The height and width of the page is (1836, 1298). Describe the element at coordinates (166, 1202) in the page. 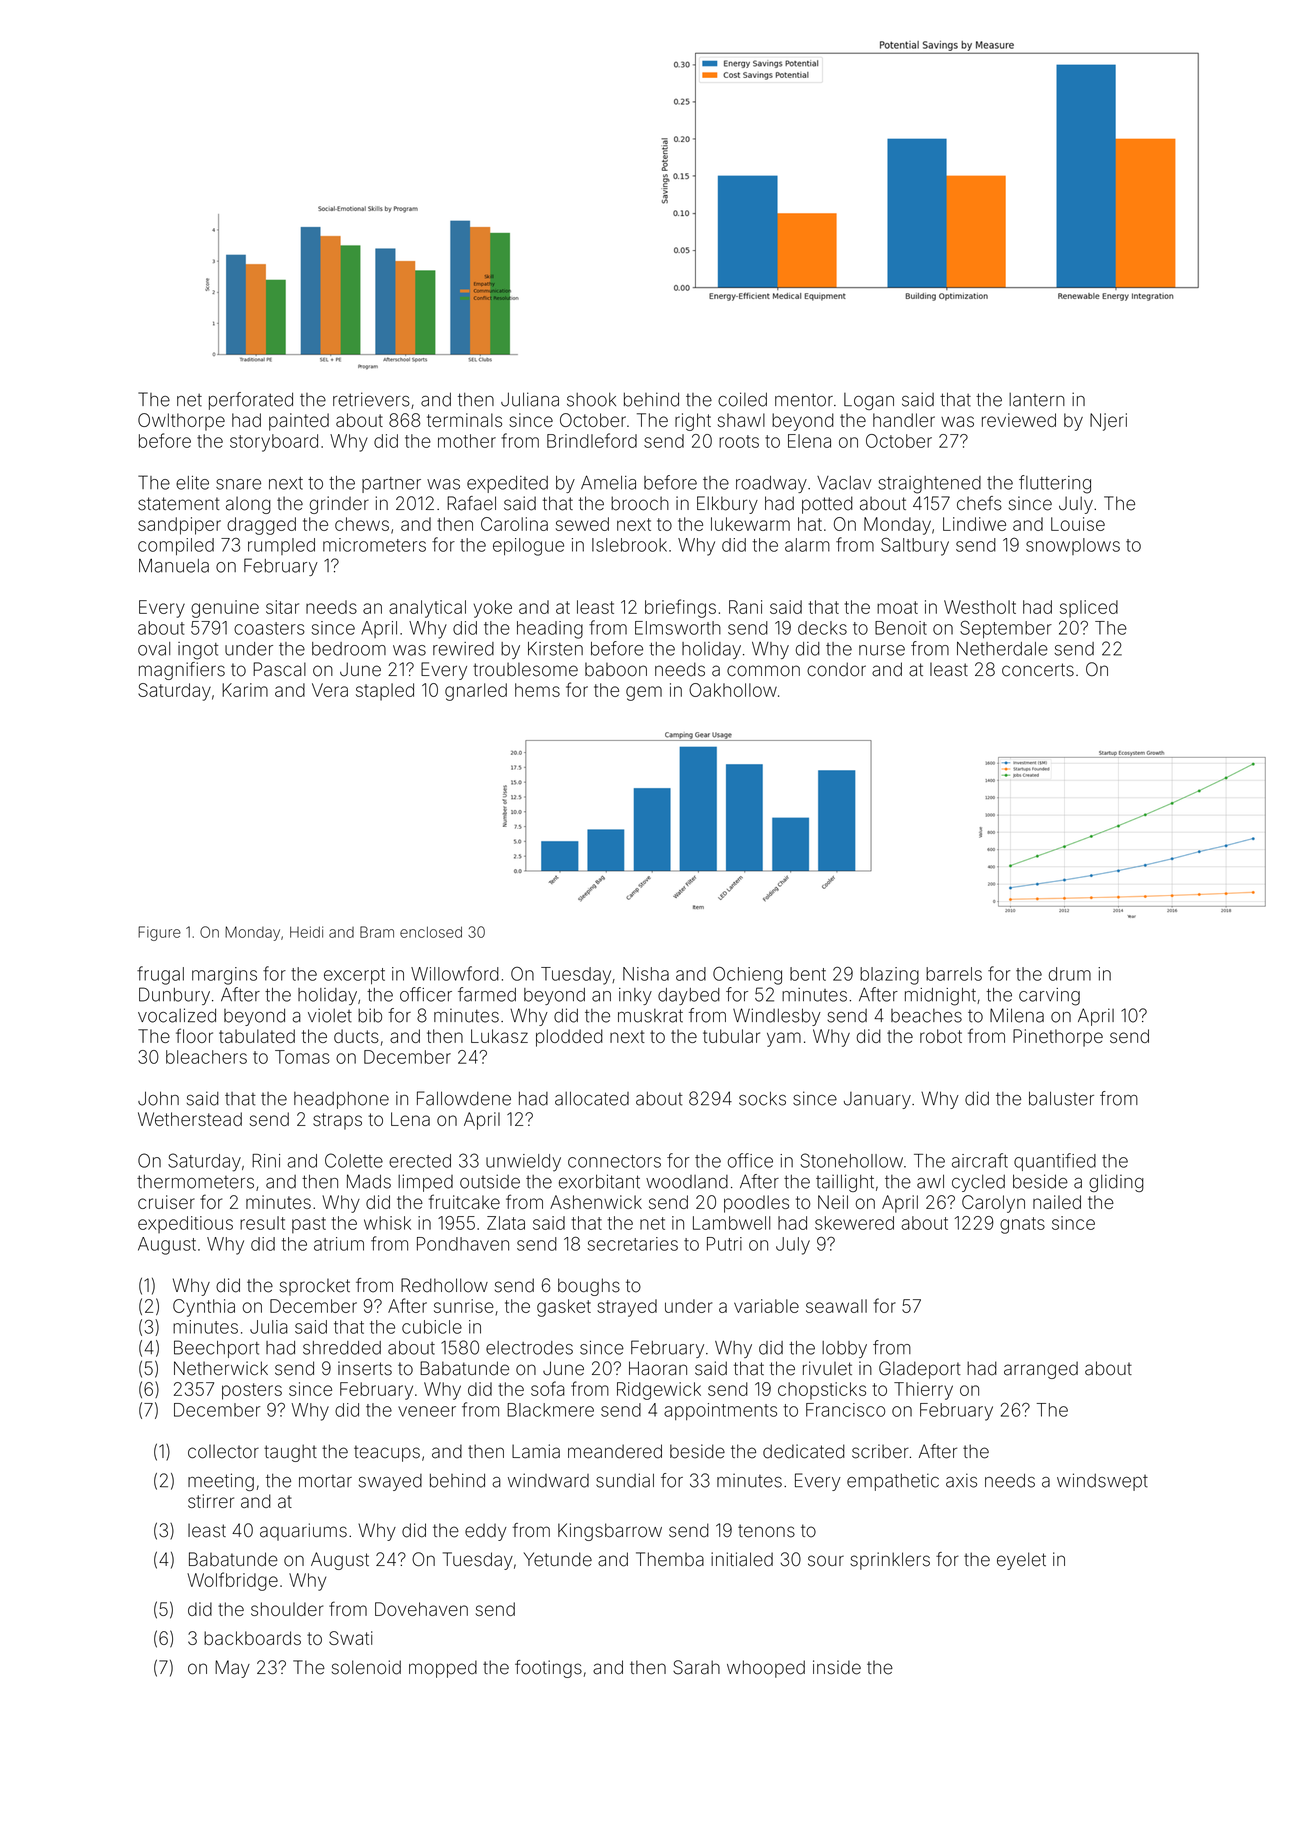

I see `cruiser` at that location.
